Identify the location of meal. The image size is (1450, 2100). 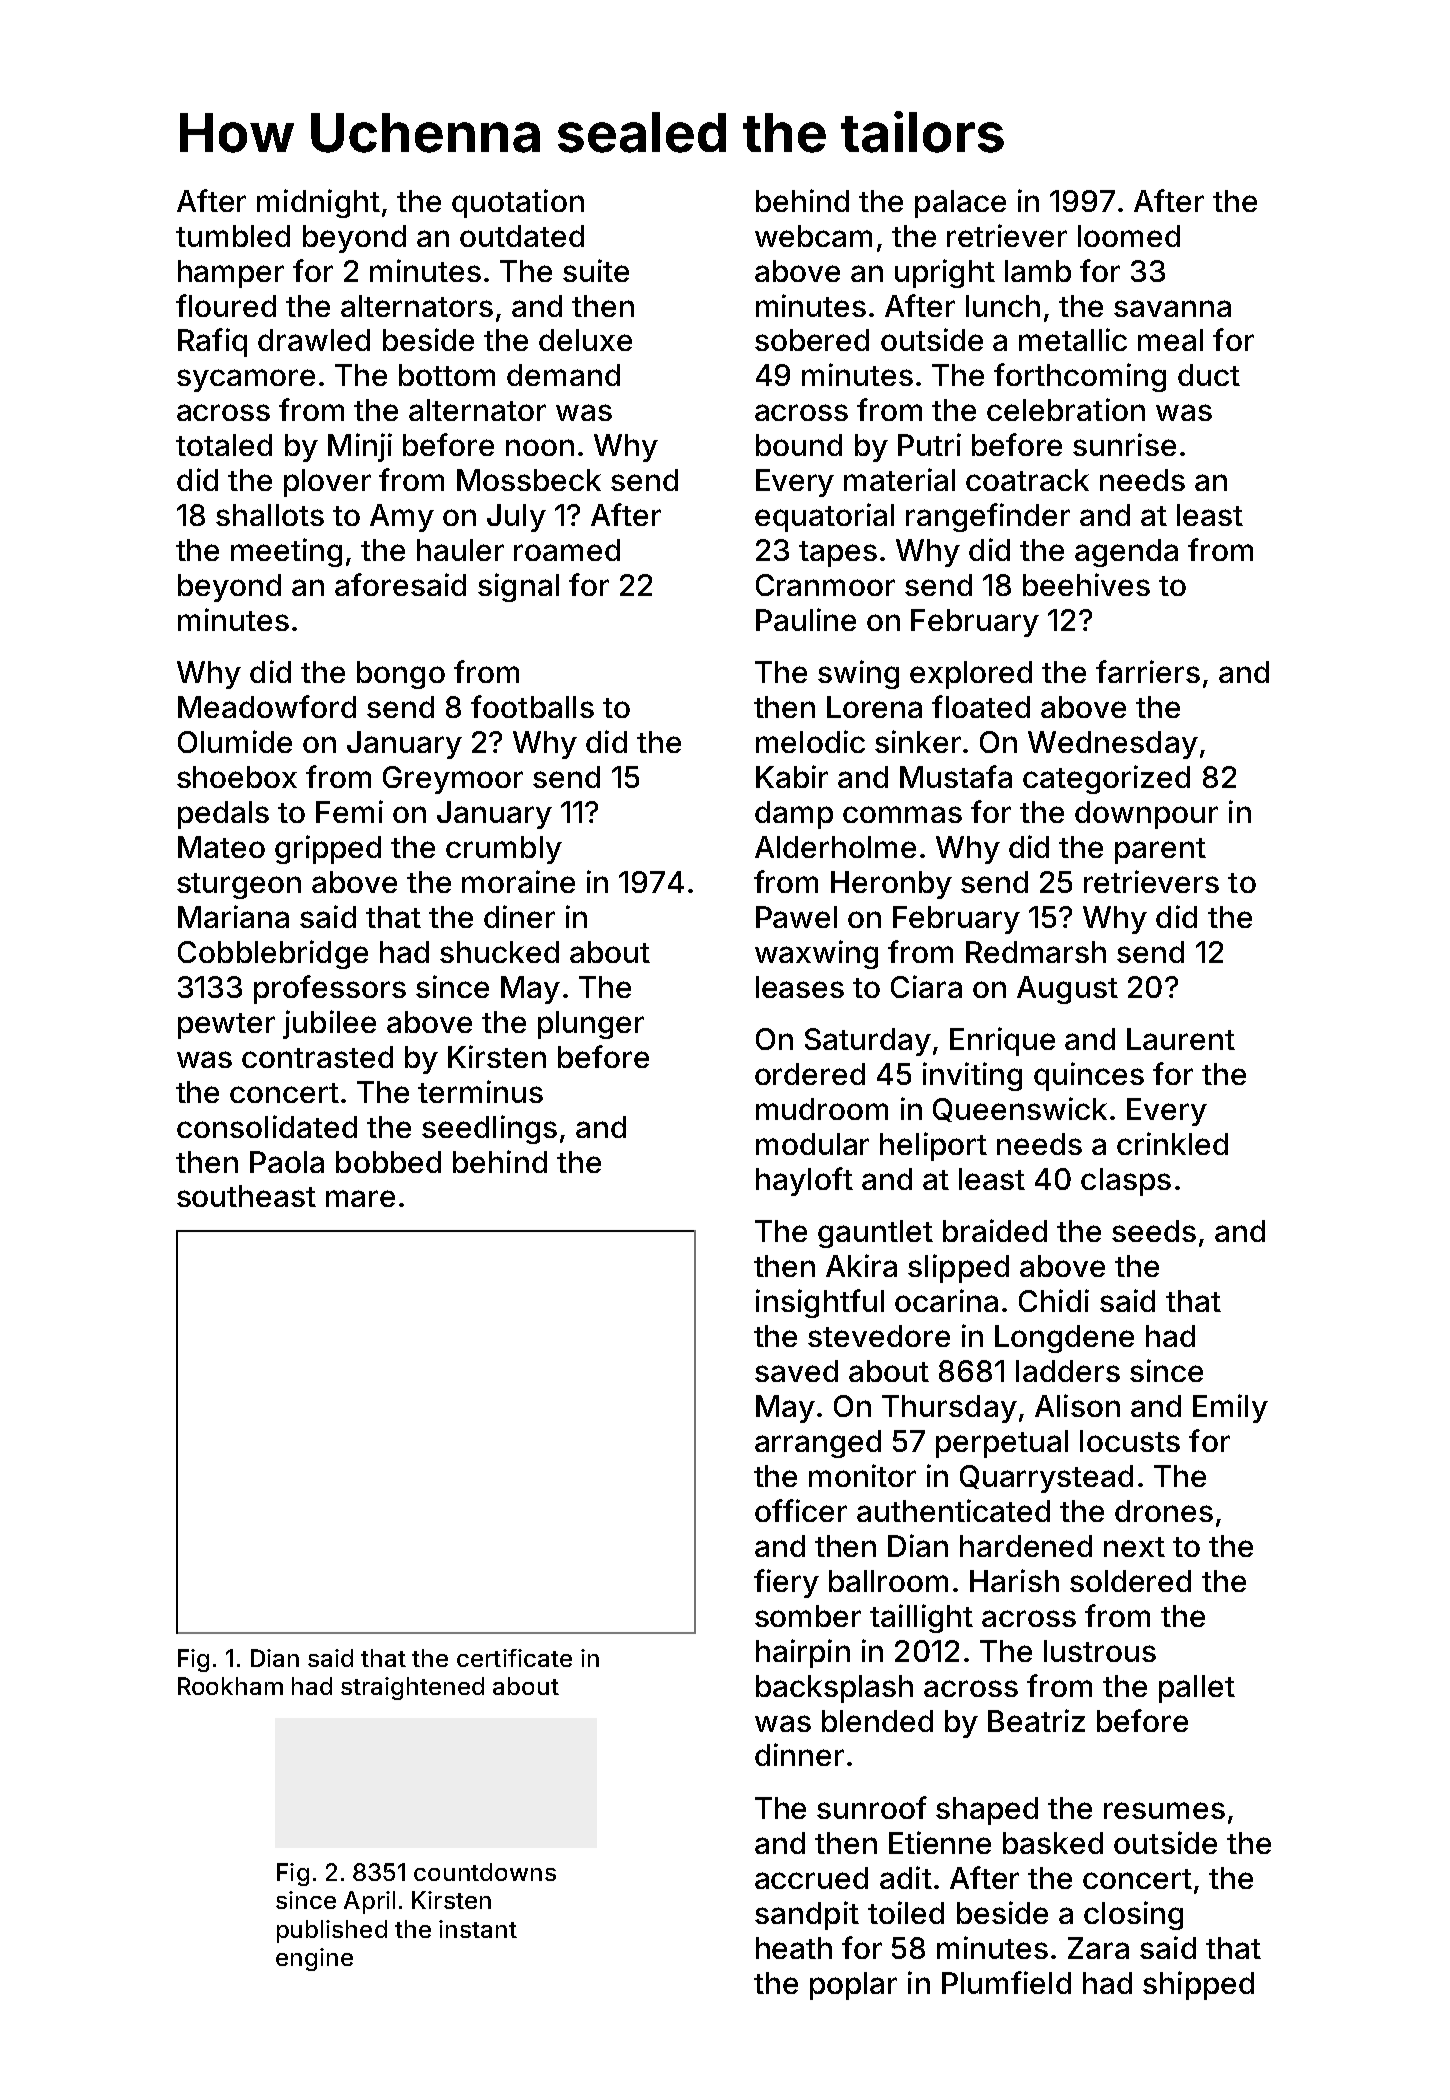
(1170, 340).
